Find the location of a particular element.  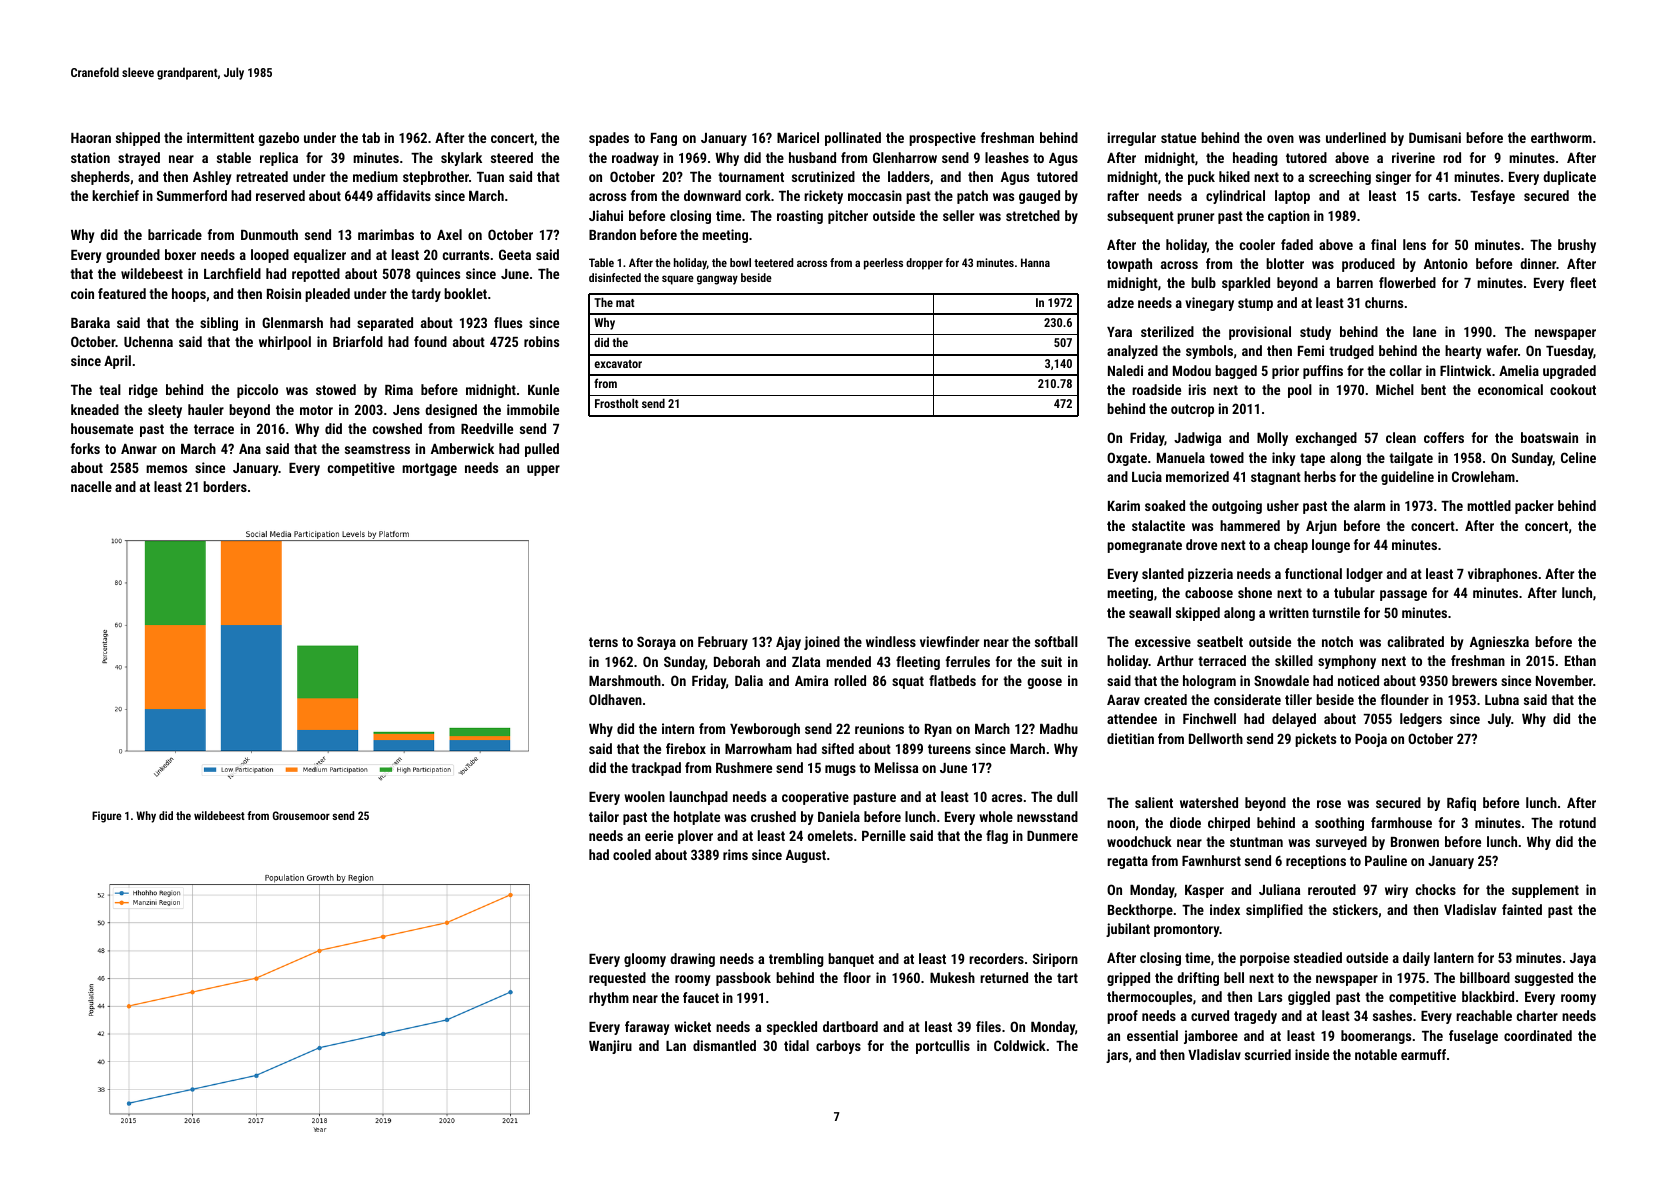

sibling is located at coordinates (219, 324).
